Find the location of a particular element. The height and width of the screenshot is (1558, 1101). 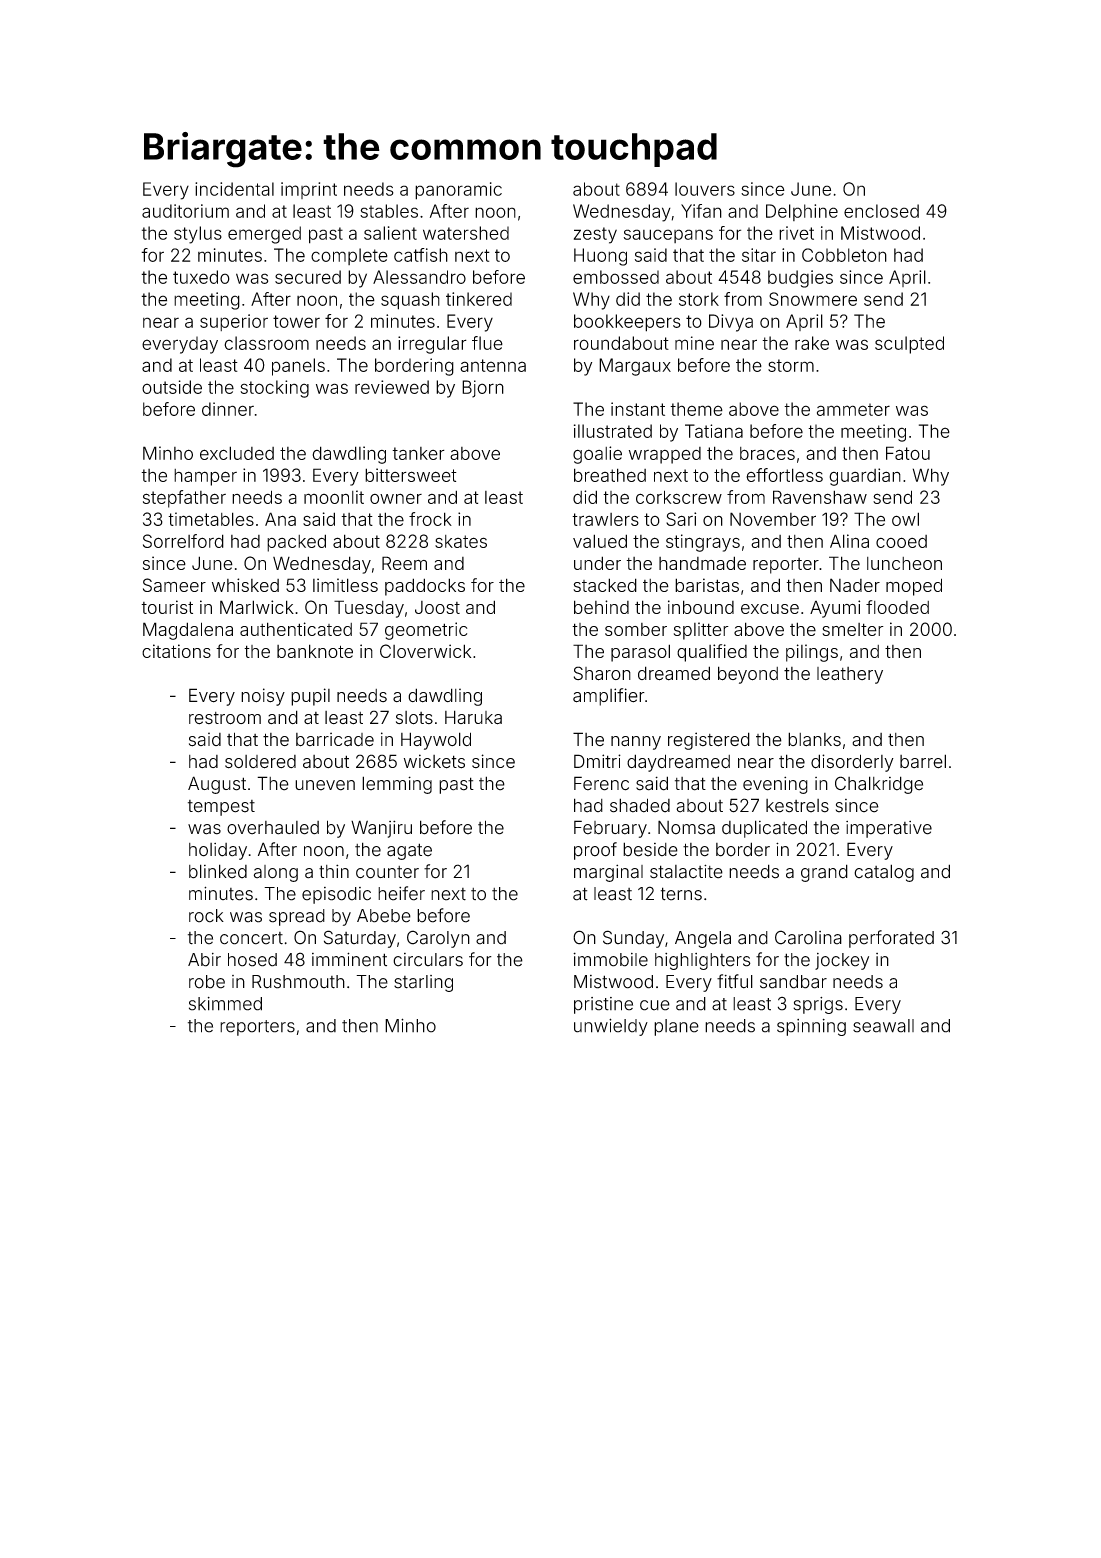

outside is located at coordinates (172, 387).
